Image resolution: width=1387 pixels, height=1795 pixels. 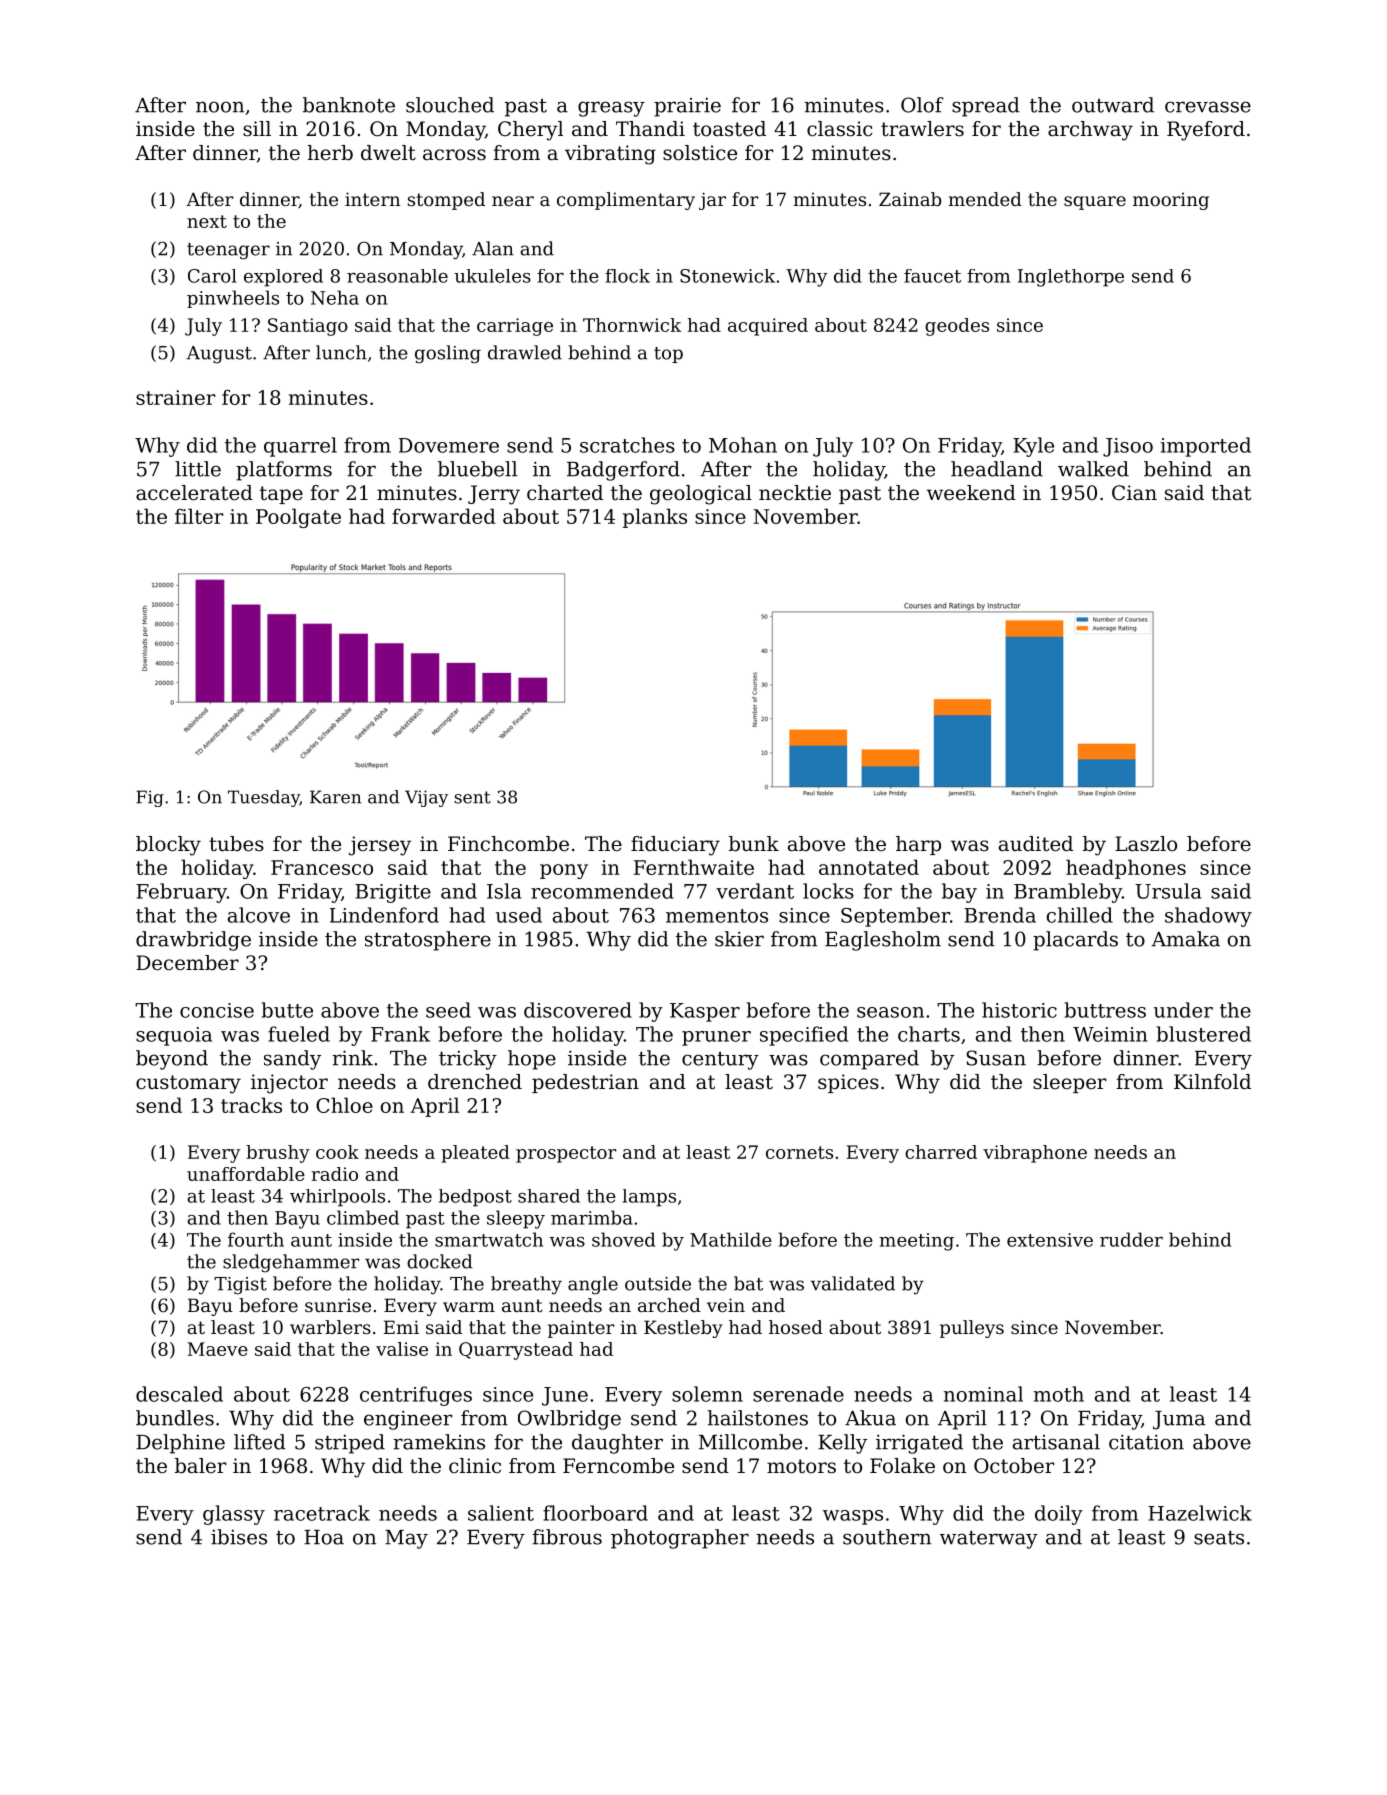 What do you see at coordinates (743, 445) in the page?
I see `Mohan` at bounding box center [743, 445].
